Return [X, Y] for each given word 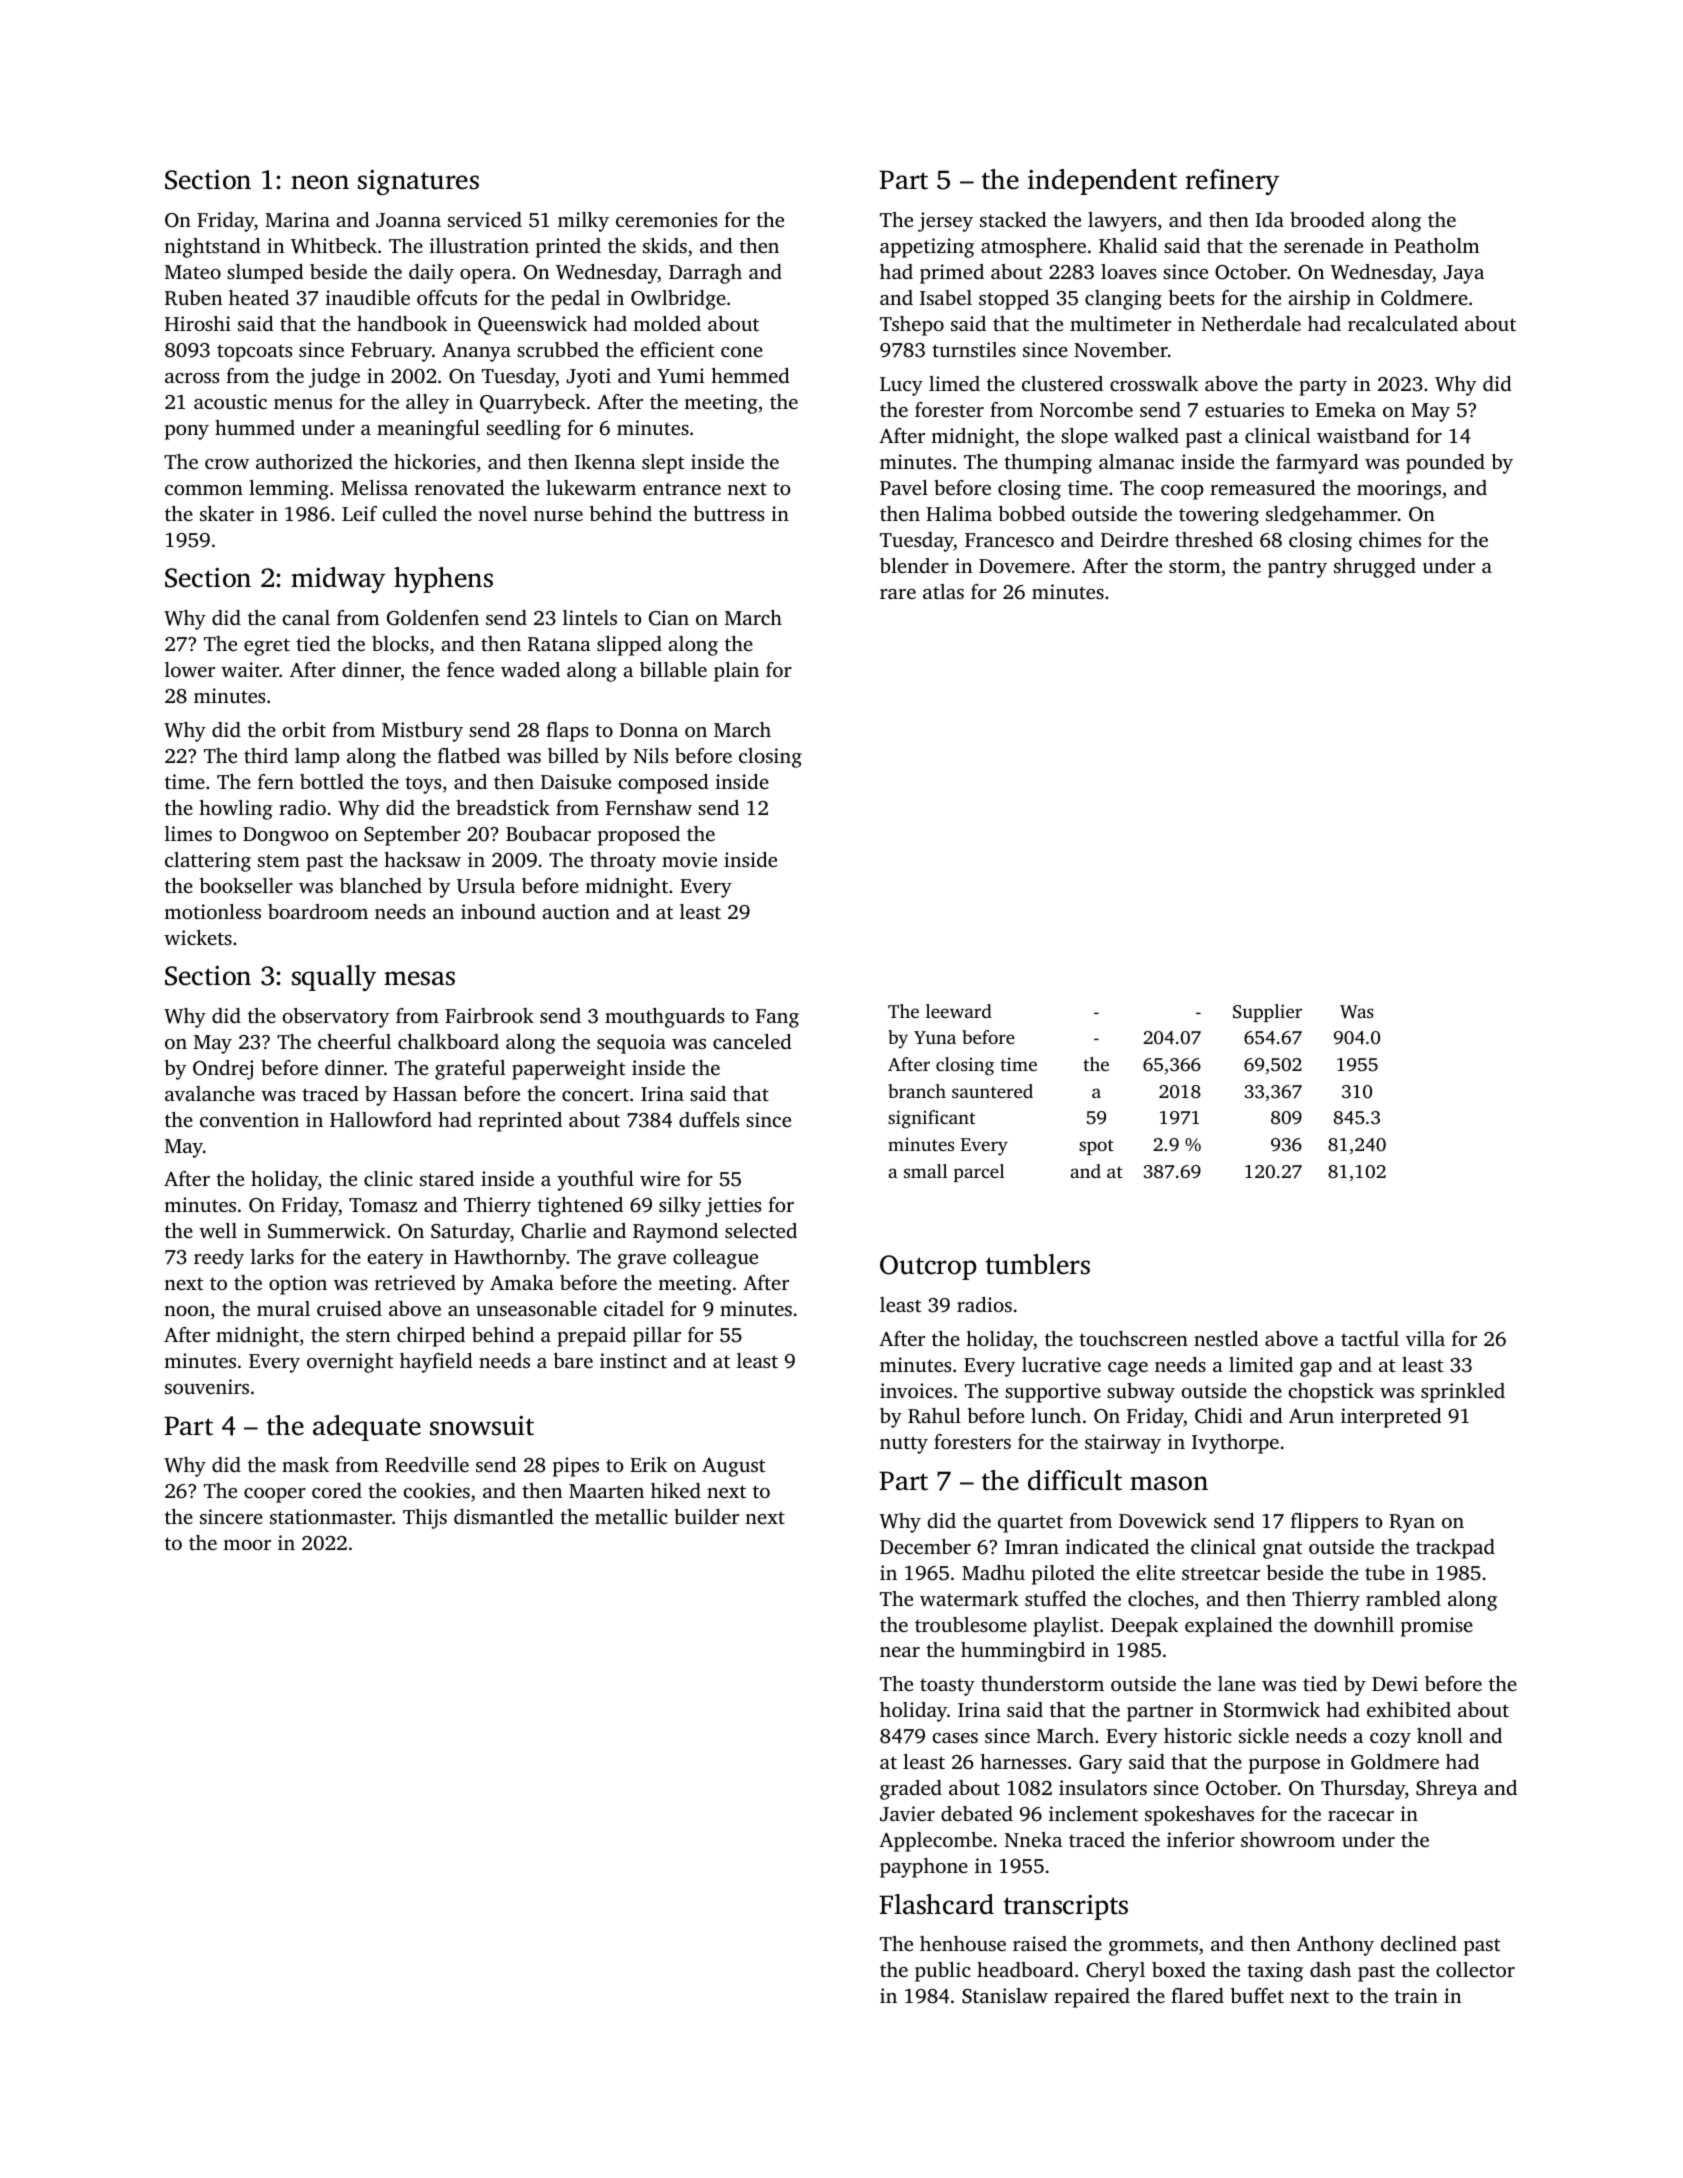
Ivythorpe [1235, 1444]
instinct [633, 1360]
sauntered [992, 1091]
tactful [1370, 1338]
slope [1084, 438]
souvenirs [207, 1386]
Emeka [1345, 409]
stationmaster [331, 1516]
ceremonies [666, 219]
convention [249, 1119]
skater [227, 513]
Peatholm [1437, 245]
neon [320, 182]
